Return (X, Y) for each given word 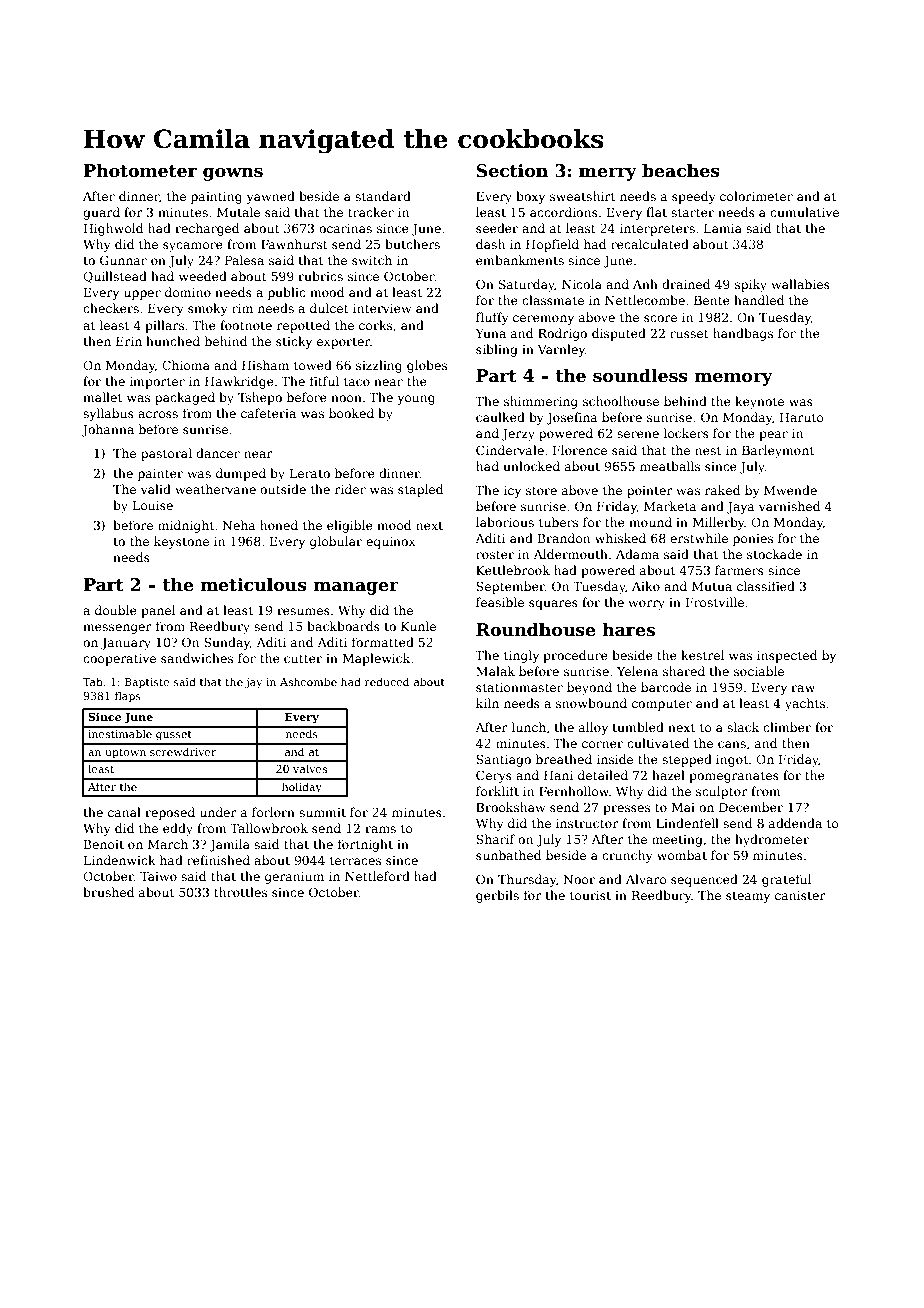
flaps (128, 696)
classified (766, 586)
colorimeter (756, 196)
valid (156, 489)
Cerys (494, 776)
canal (124, 812)
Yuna (491, 333)
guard (101, 213)
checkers (111, 308)
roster (495, 554)
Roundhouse (535, 629)
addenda (795, 823)
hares (628, 629)
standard (383, 196)
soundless (640, 375)
